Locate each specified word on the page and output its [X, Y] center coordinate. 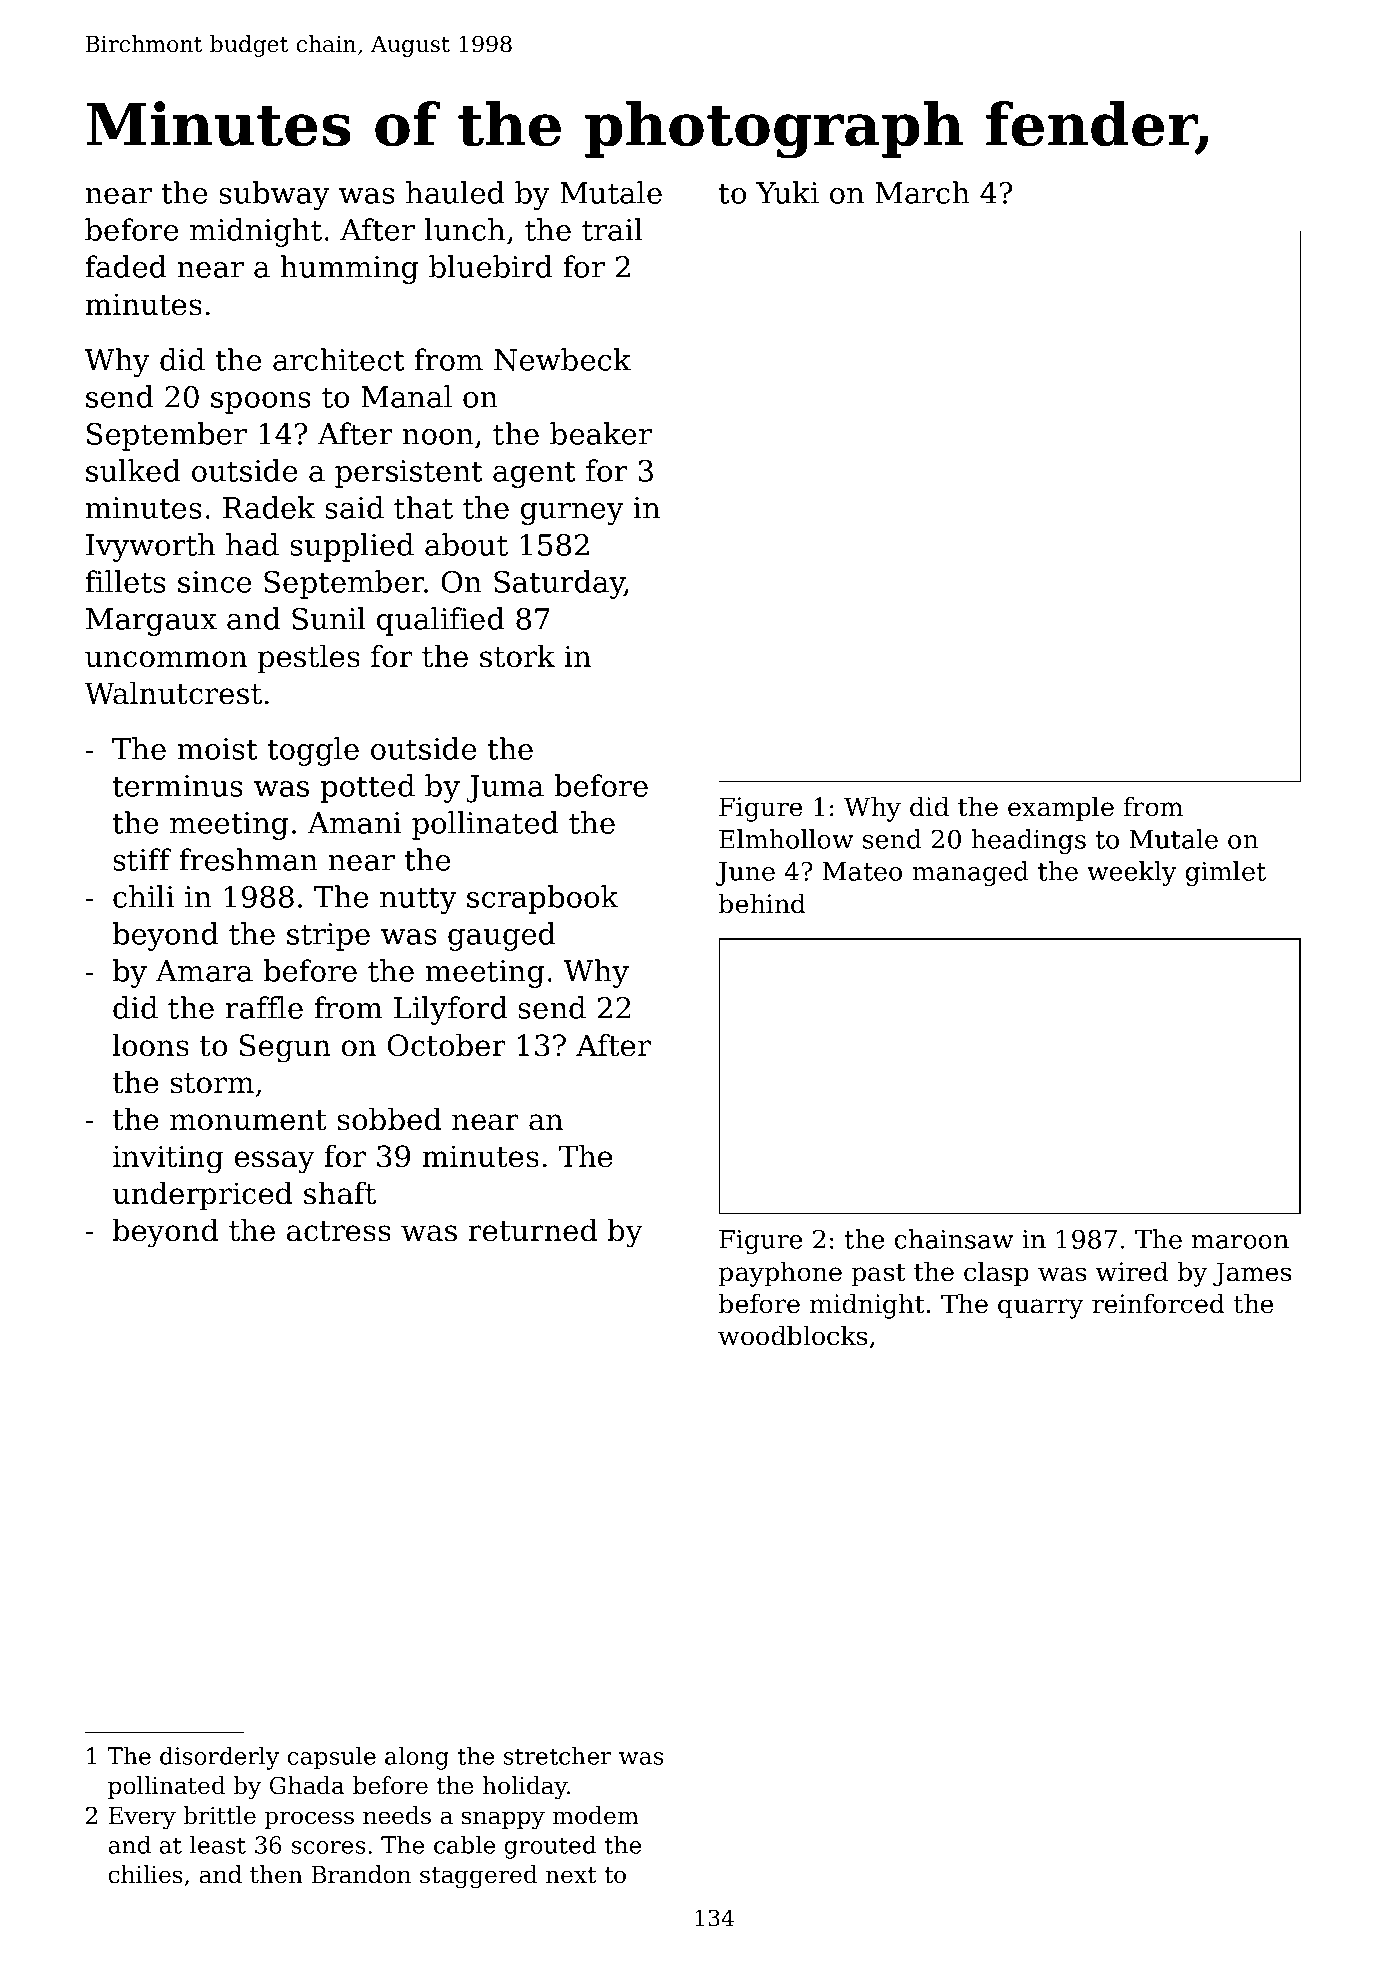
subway [274, 195]
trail [612, 229]
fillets [125, 581]
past [878, 1275]
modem [596, 1815]
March [922, 192]
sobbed [389, 1119]
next [571, 1875]
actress [339, 1231]
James [1252, 1274]
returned [533, 1230]
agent [534, 474]
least [218, 1845]
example [1061, 809]
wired [1132, 1271]
